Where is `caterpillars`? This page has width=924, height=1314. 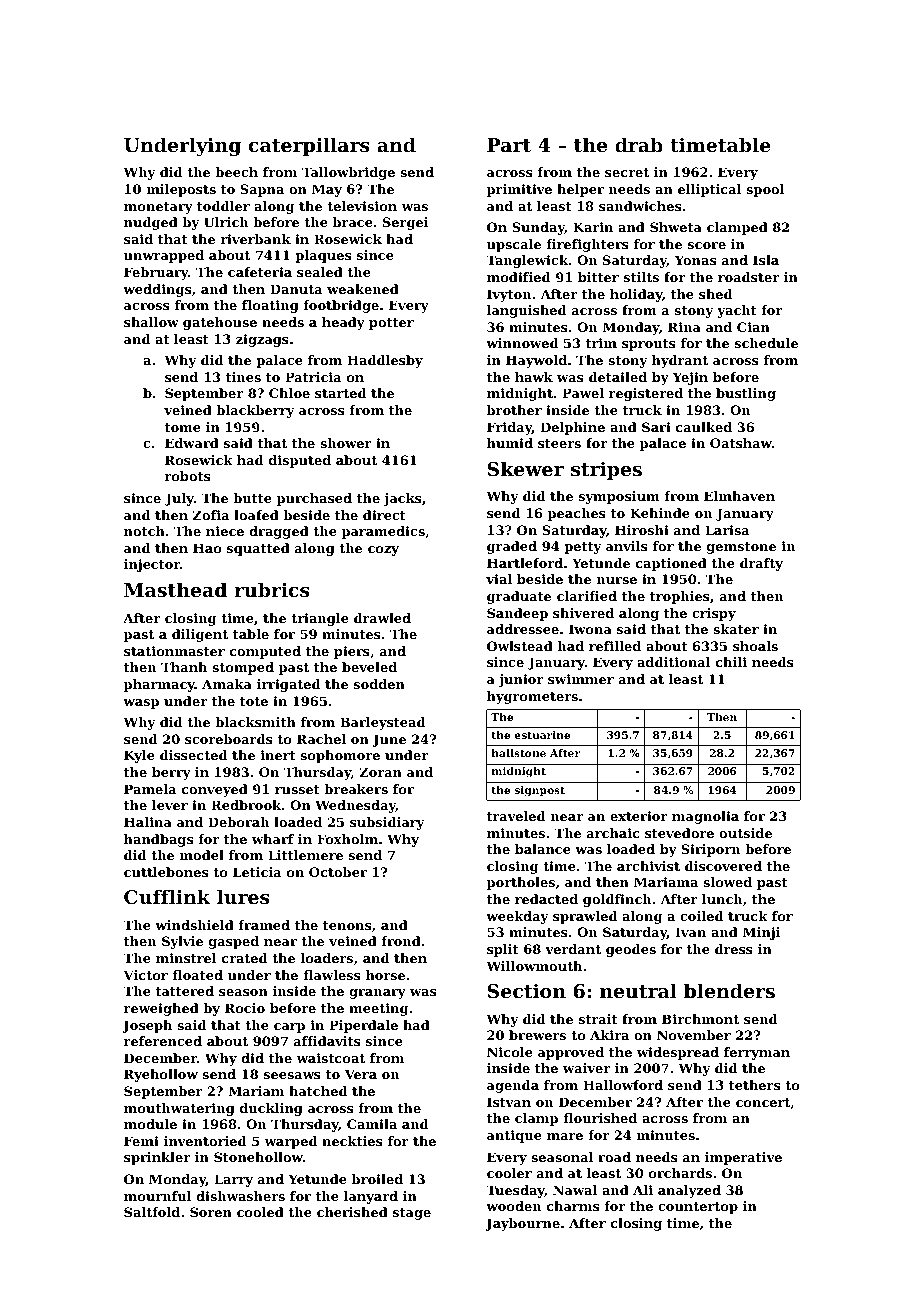 caterpillars is located at coordinates (309, 146).
